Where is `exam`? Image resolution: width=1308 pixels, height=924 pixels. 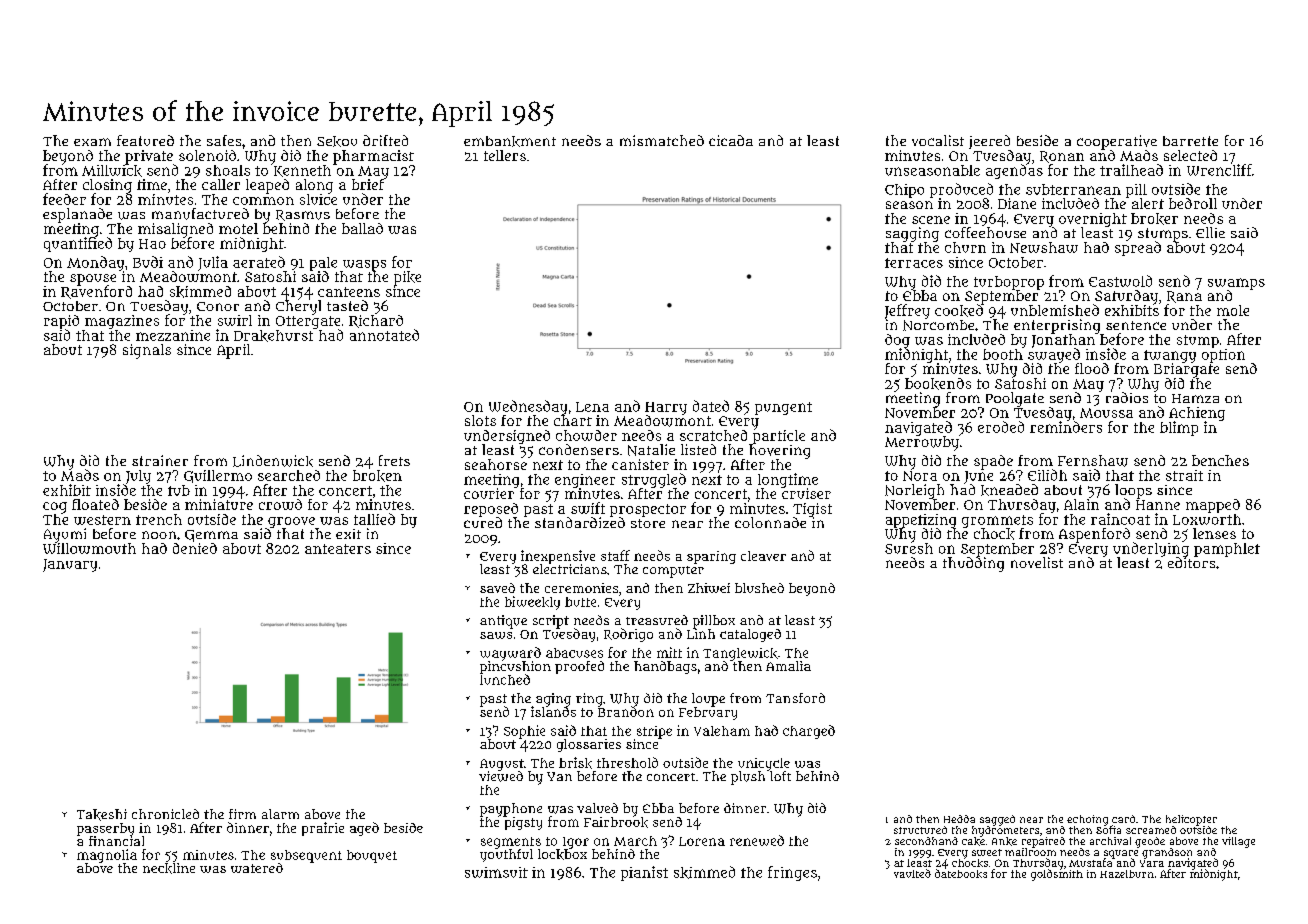
exam is located at coordinates (92, 142).
